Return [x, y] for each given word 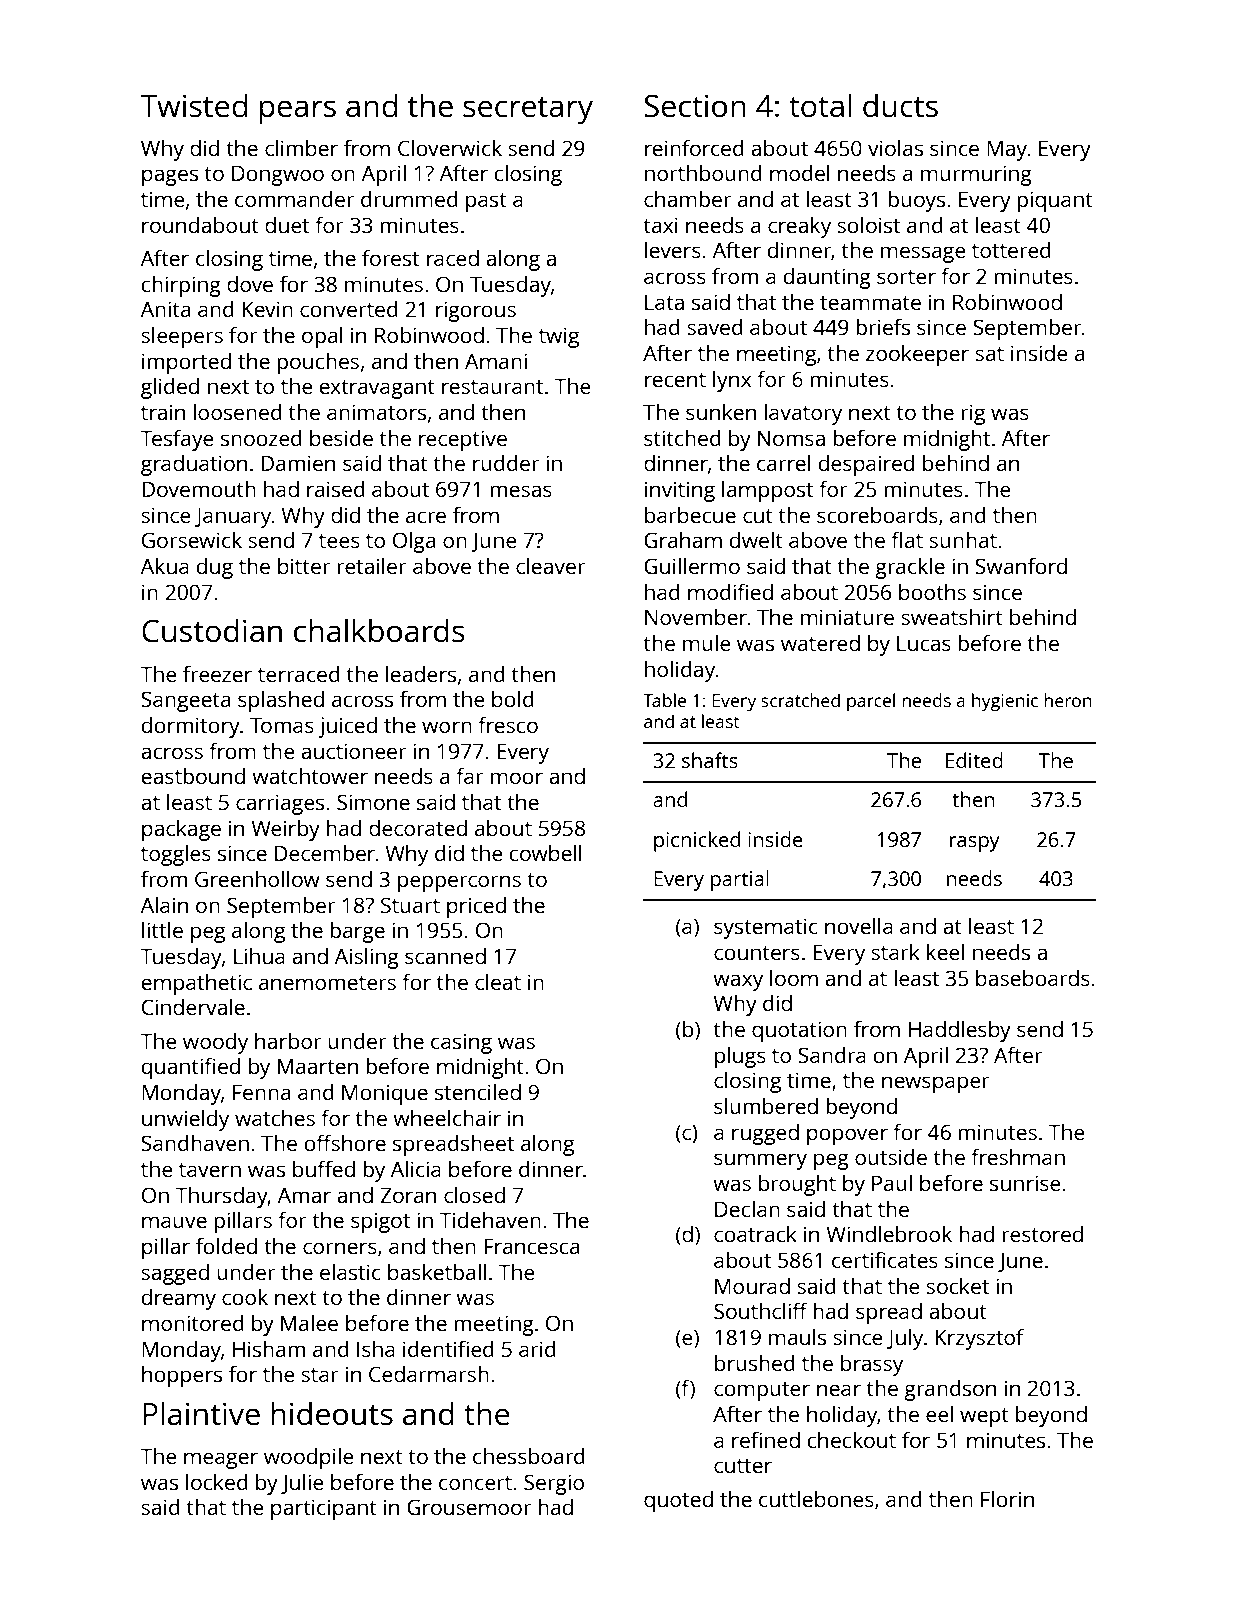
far [470, 776]
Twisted [194, 105]
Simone [373, 802]
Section [695, 106]
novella [859, 925]
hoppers [182, 1376]
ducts [900, 105]
